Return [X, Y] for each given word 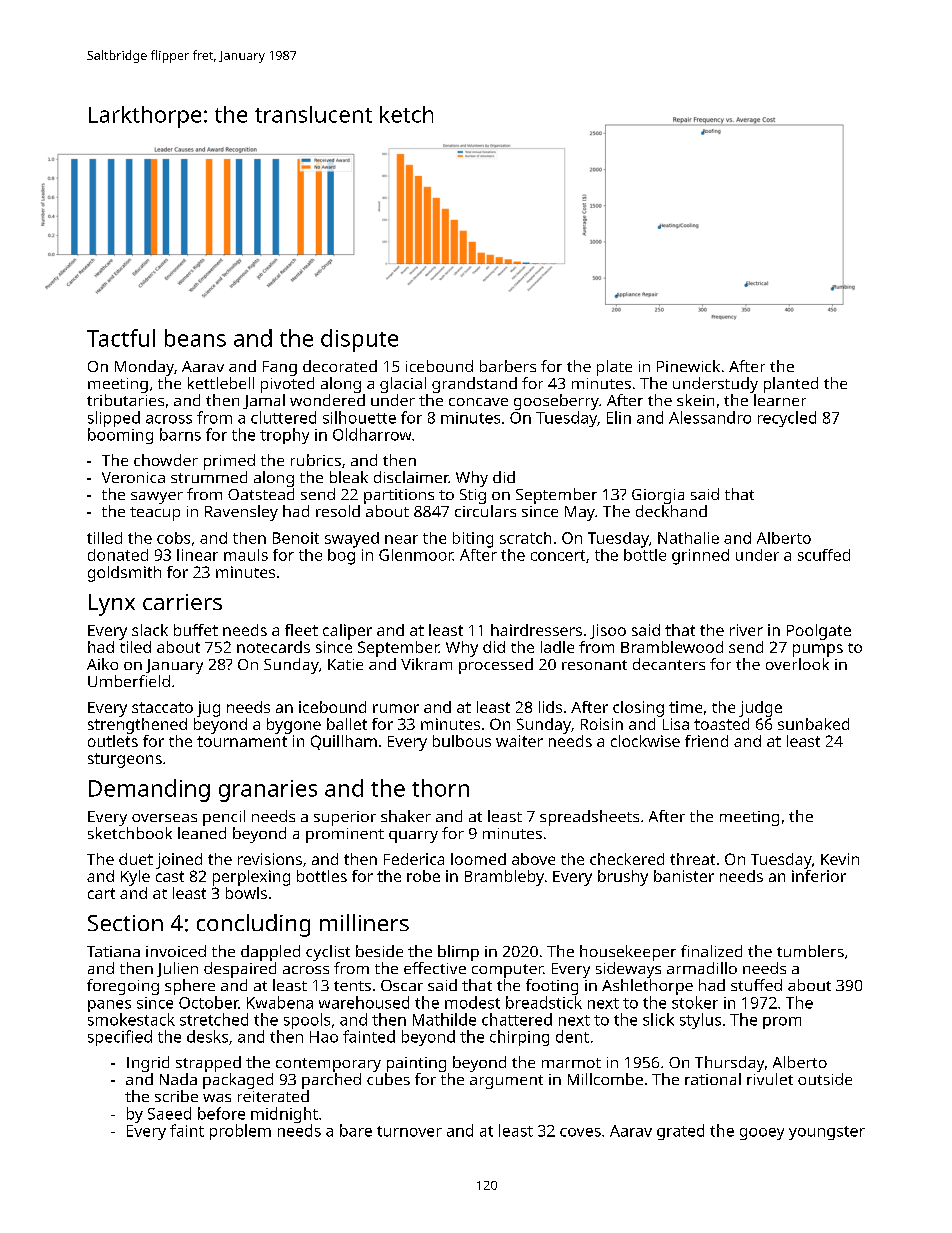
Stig [473, 496]
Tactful [121, 338]
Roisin [602, 724]
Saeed [169, 1113]
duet [136, 859]
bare [356, 1130]
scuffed [824, 555]
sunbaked [813, 724]
